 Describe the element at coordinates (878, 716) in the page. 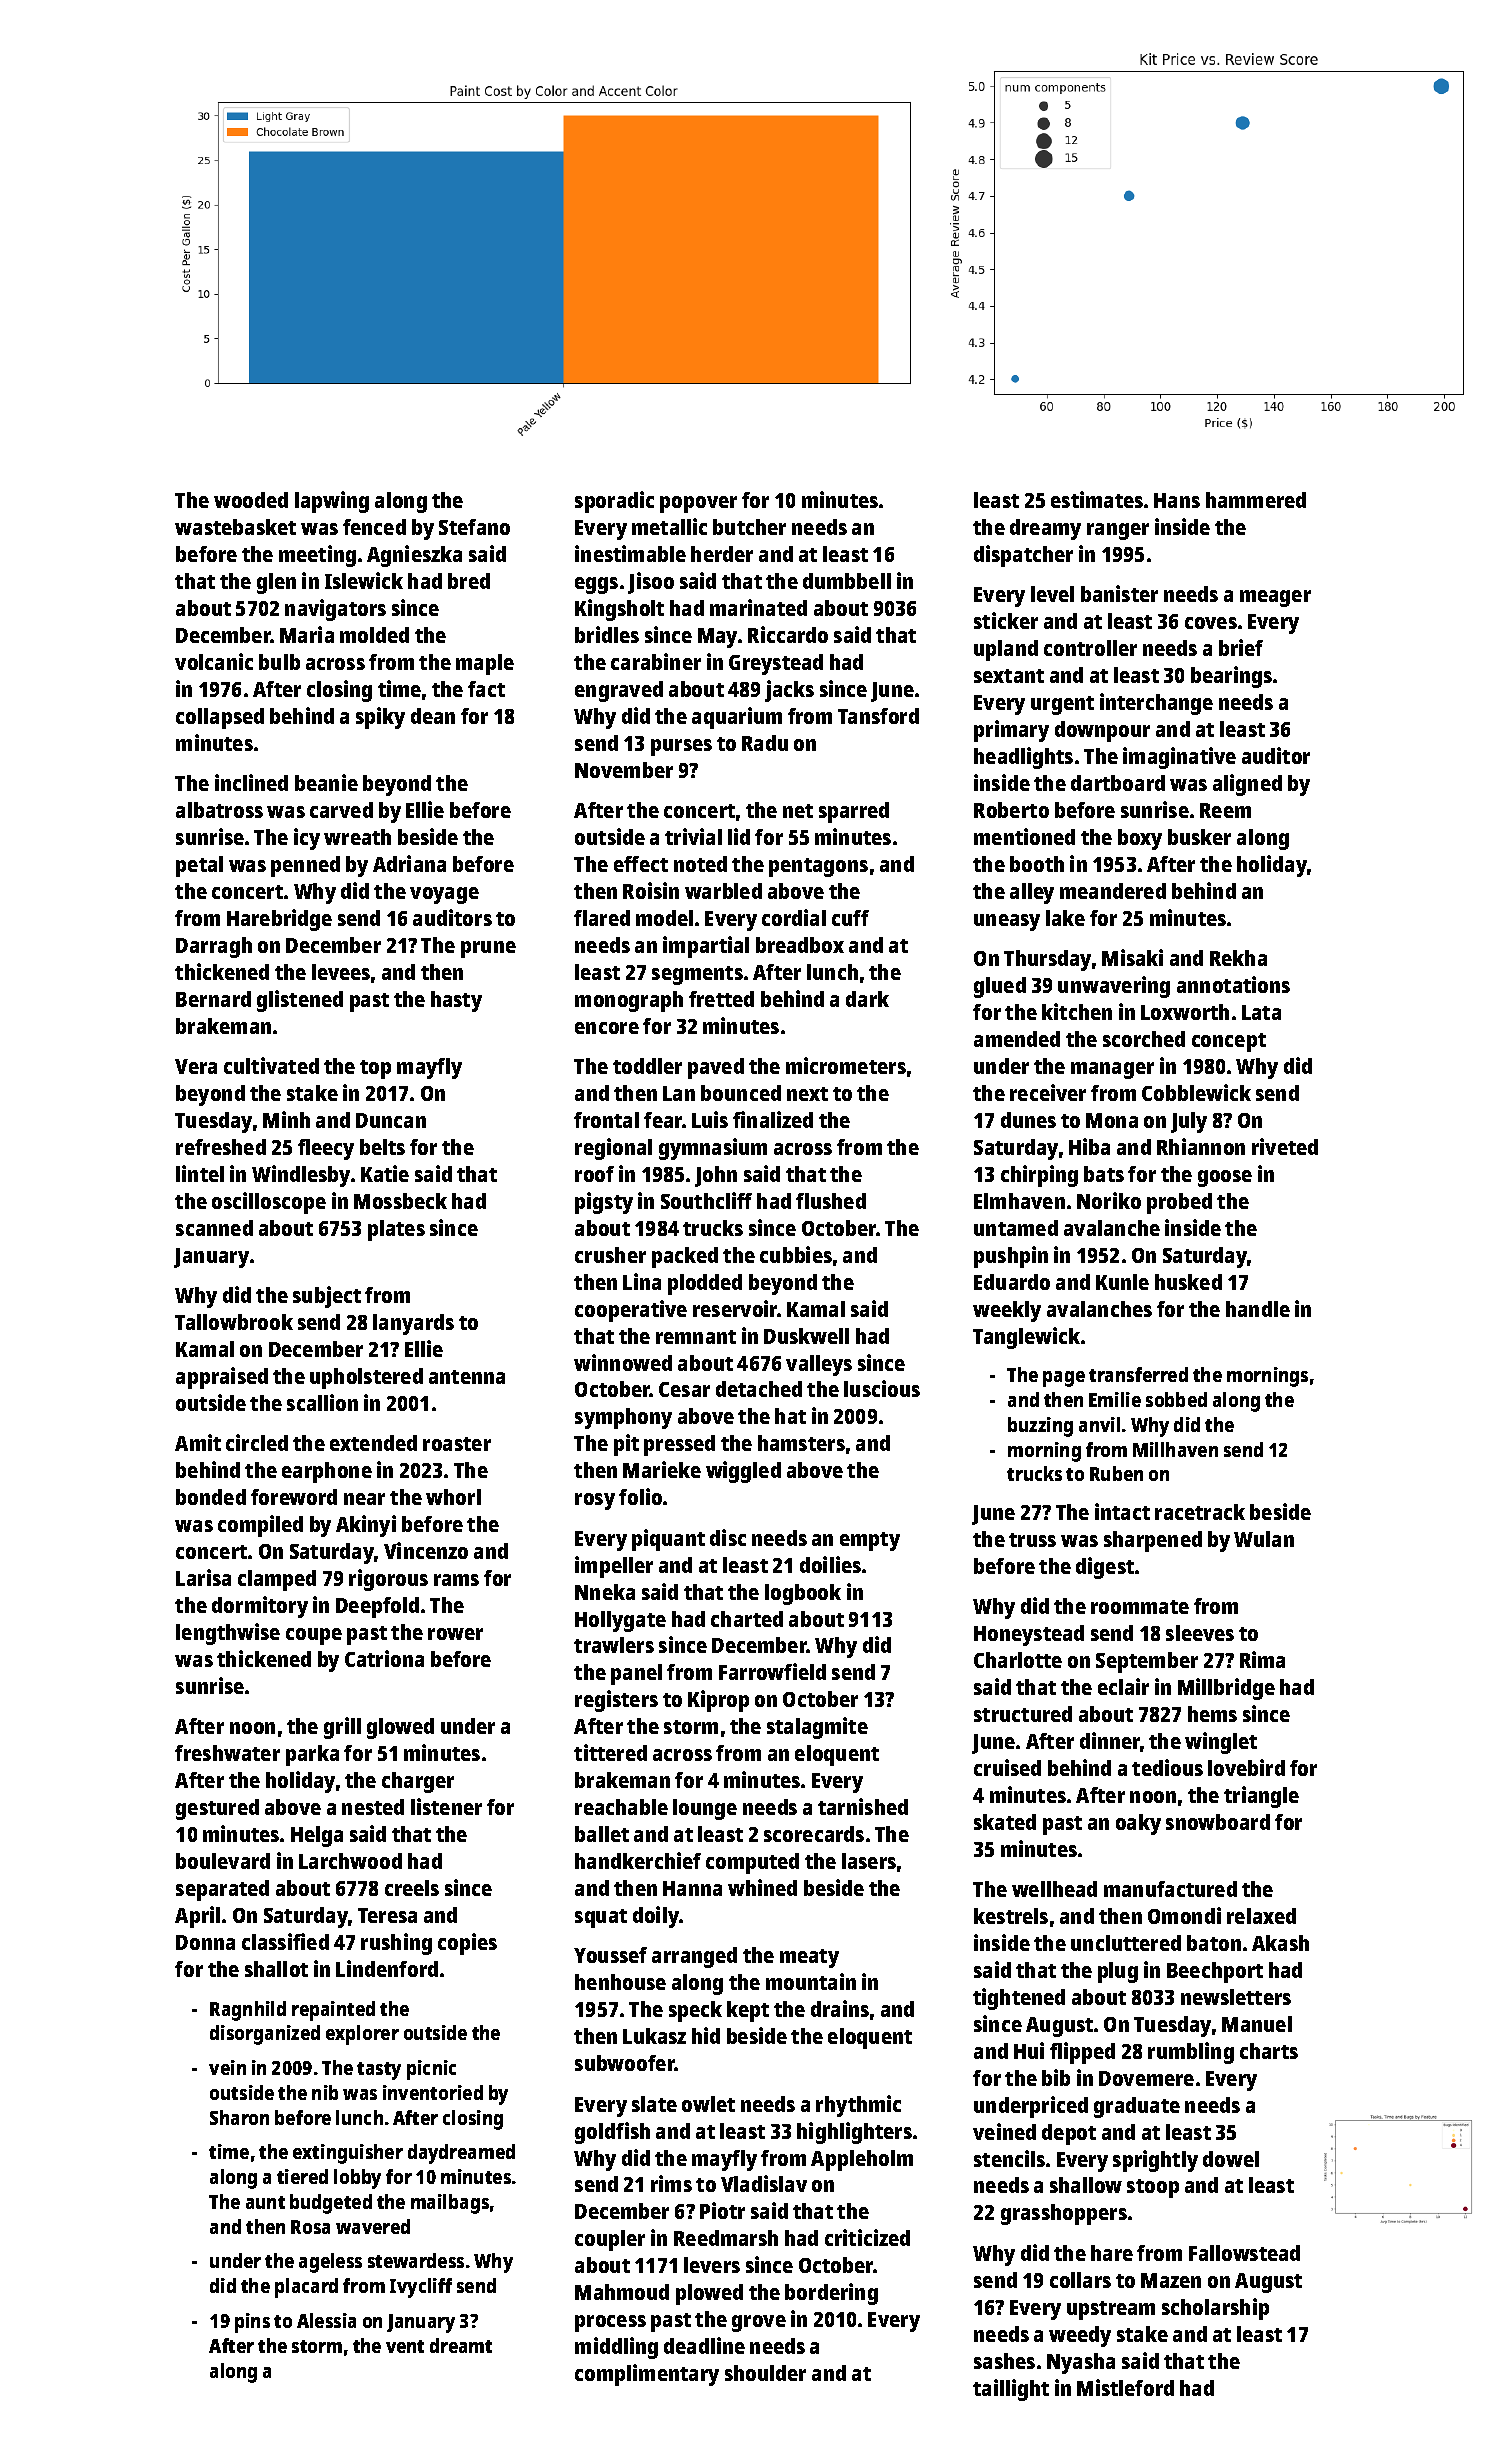

I see `Tansford` at that location.
